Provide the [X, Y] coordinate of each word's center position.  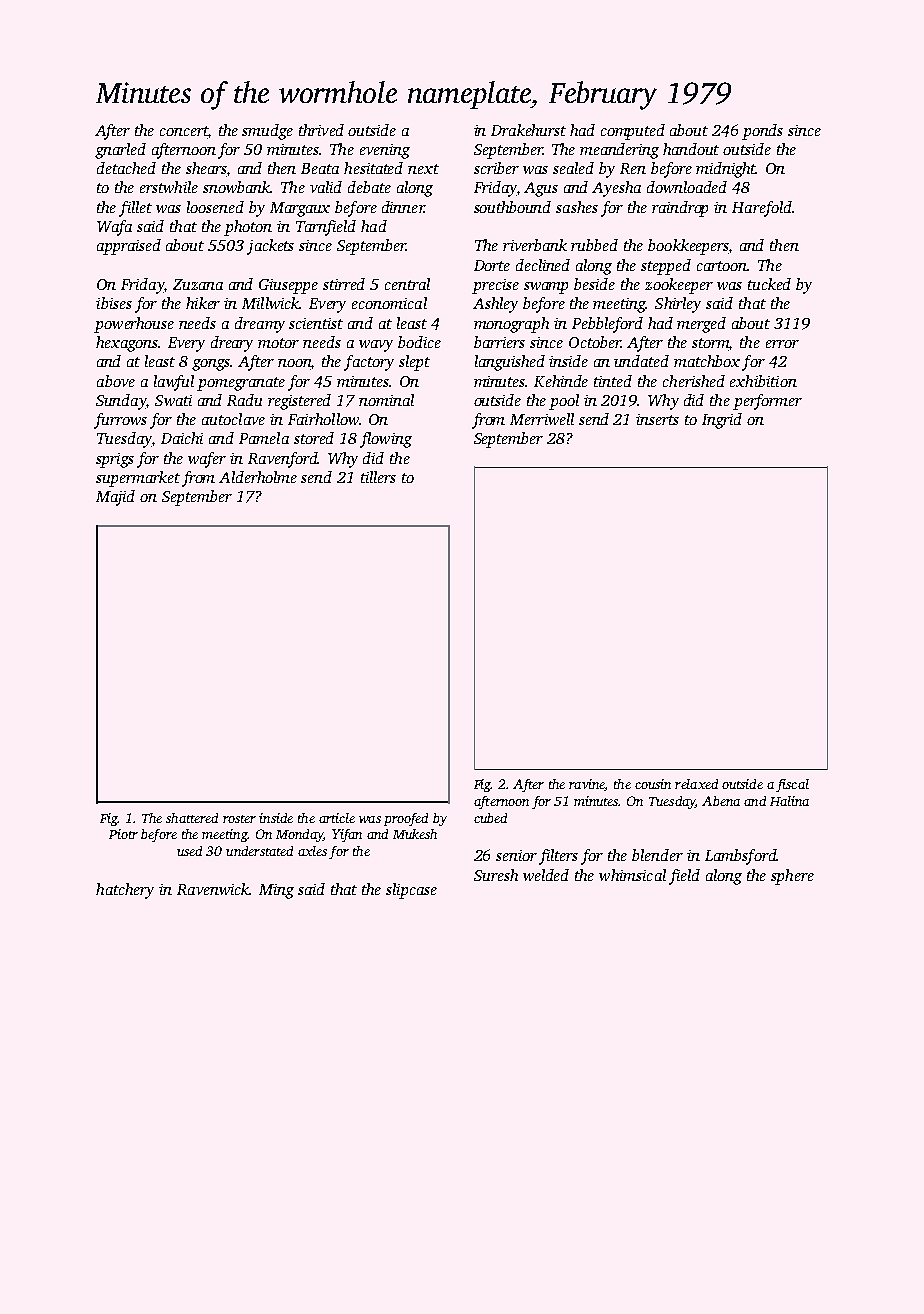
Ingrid [722, 421]
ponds [762, 132]
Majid [115, 498]
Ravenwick [213, 889]
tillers [378, 477]
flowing [386, 440]
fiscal [792, 785]
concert [184, 131]
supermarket [138, 479]
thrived [321, 130]
